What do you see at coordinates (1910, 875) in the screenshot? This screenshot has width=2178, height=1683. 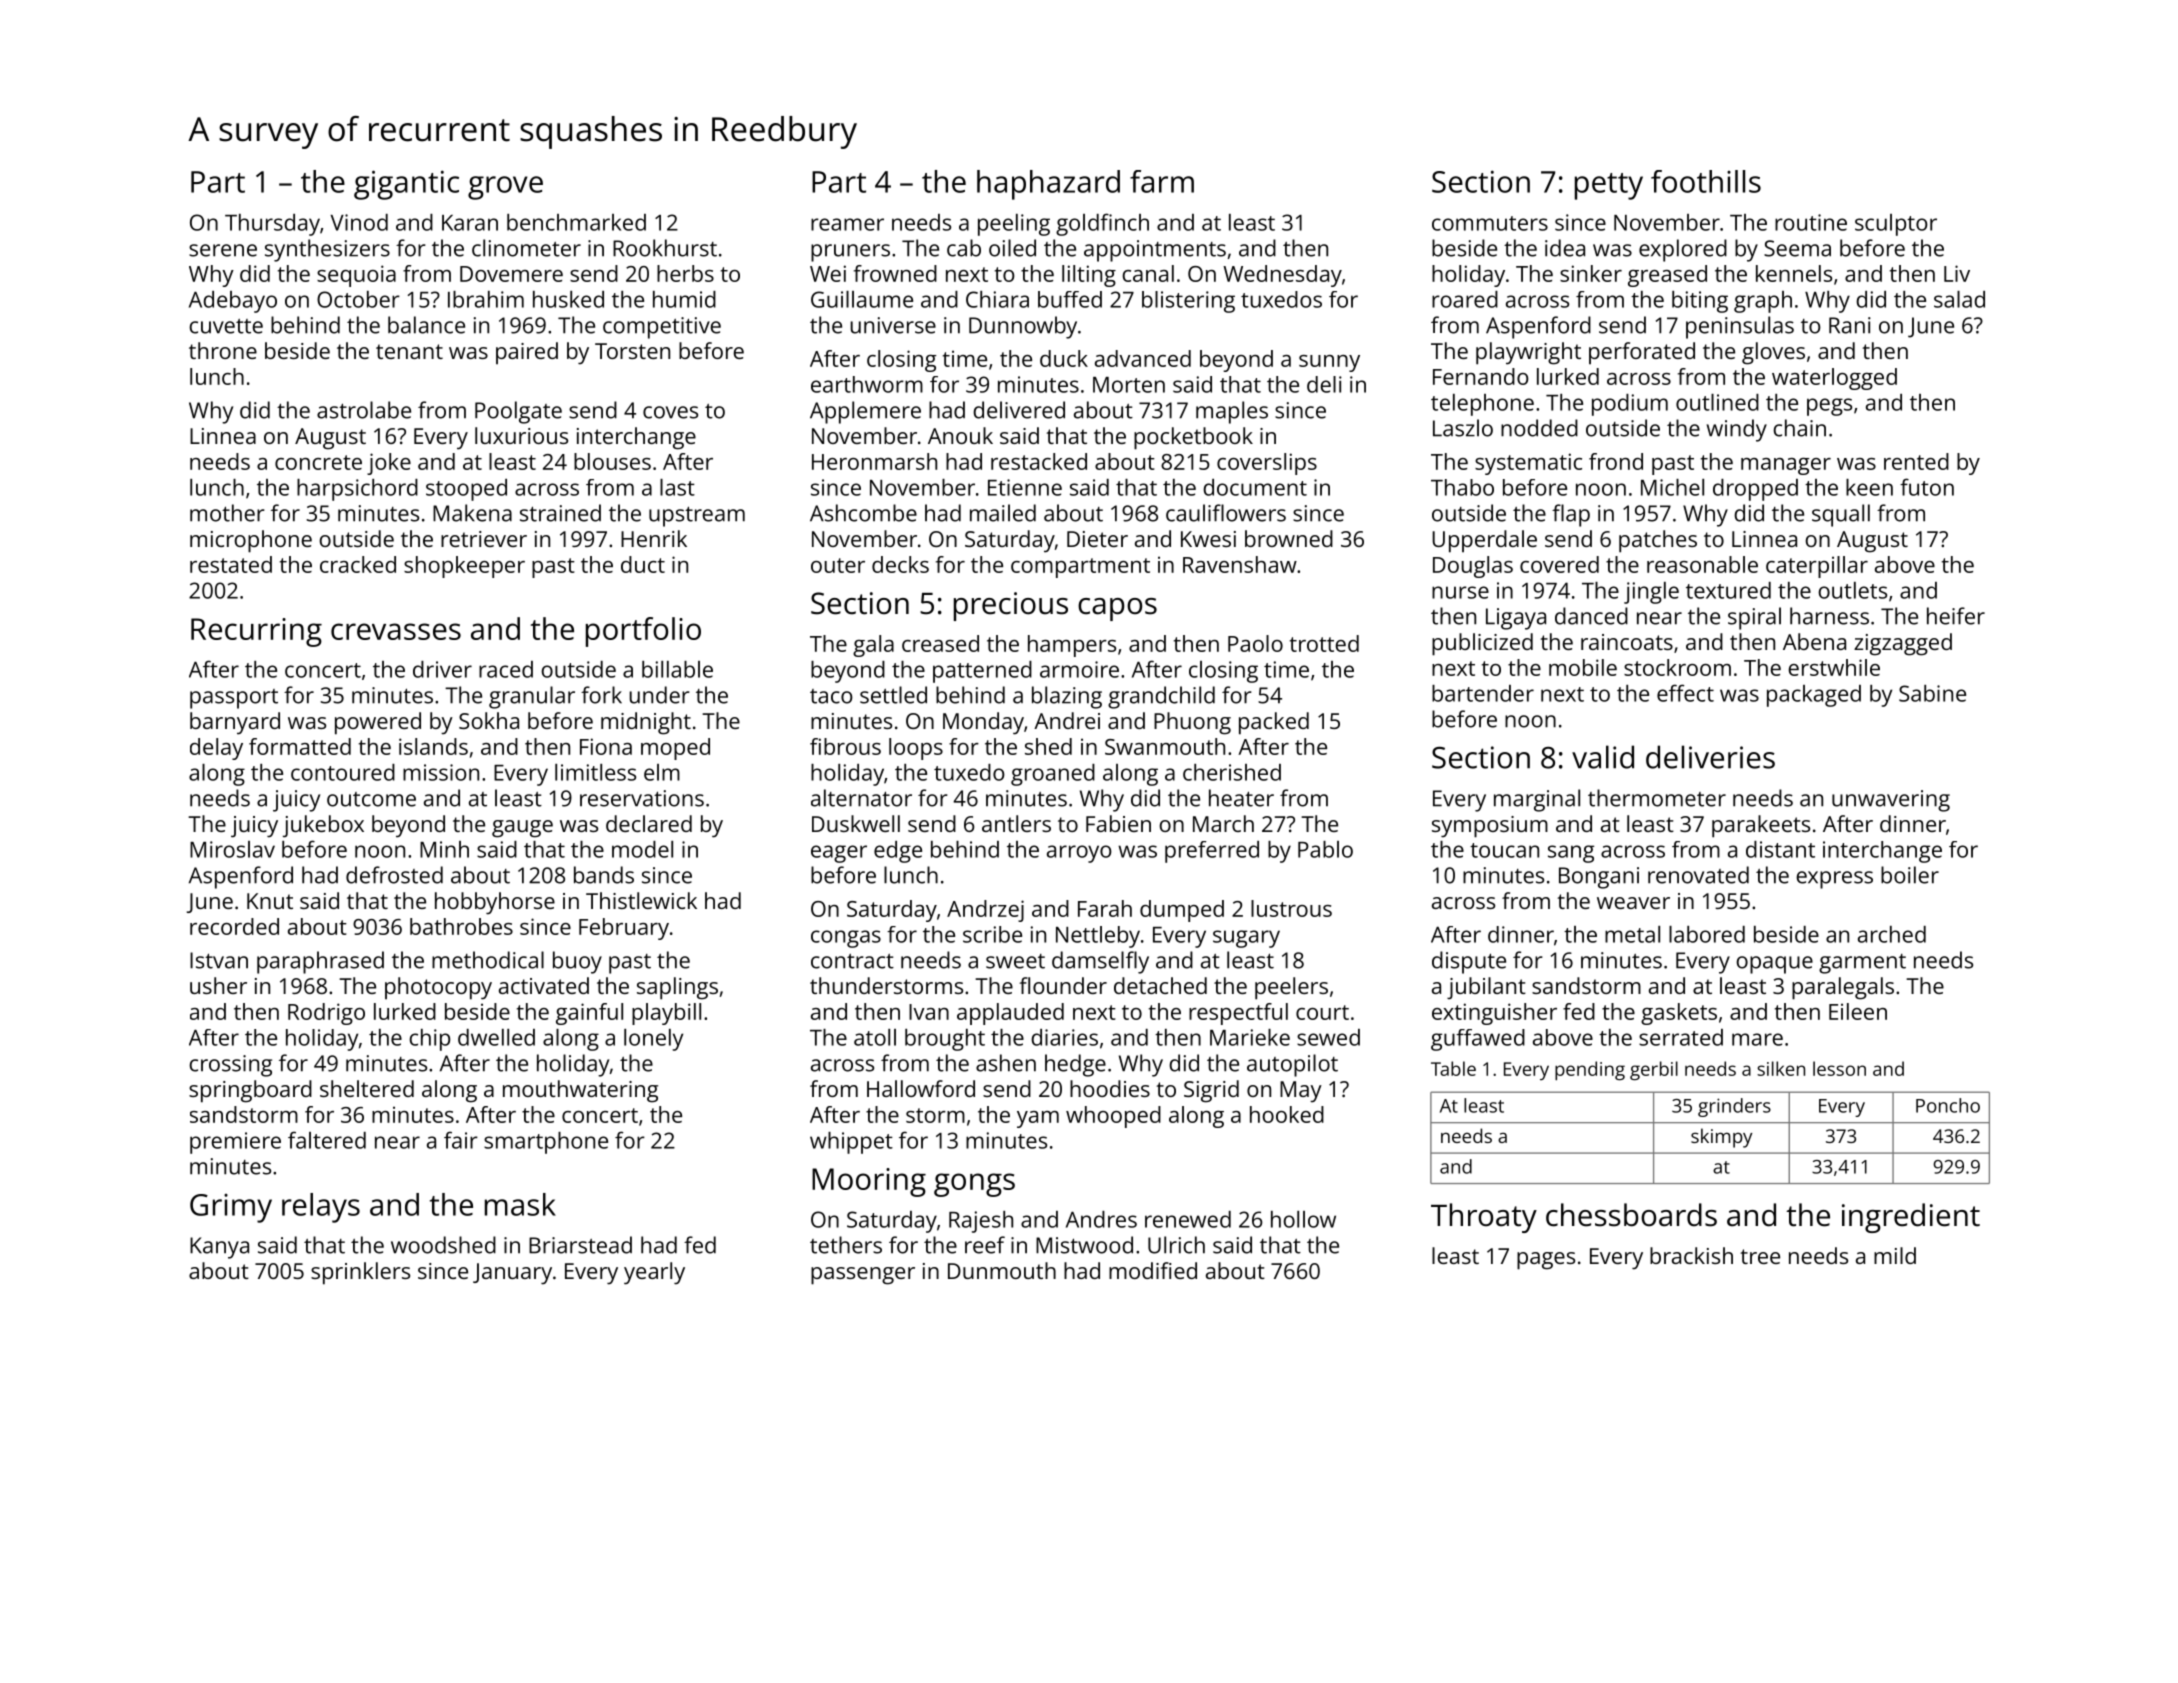 I see `boiler` at bounding box center [1910, 875].
